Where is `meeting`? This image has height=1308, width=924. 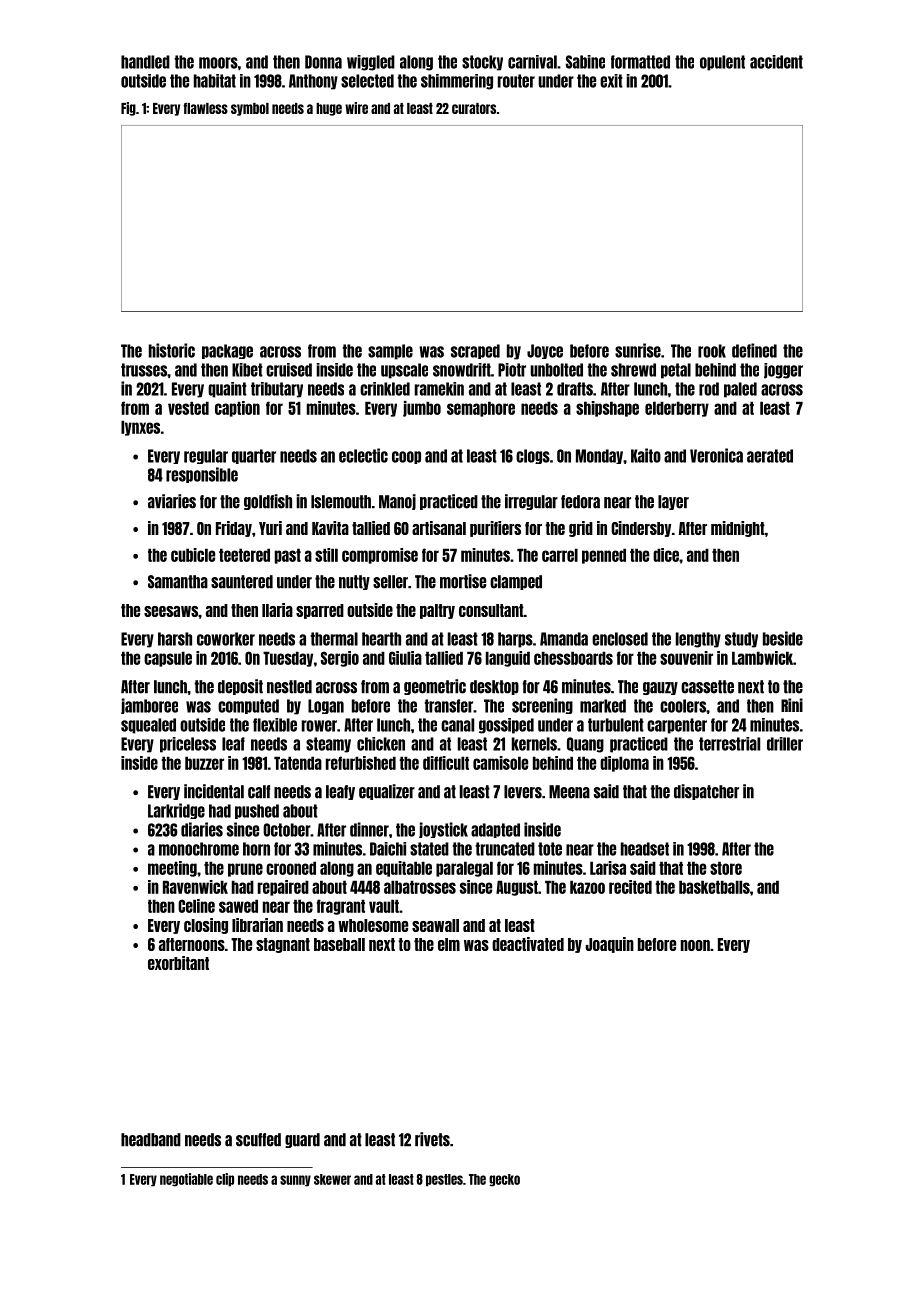
meeting is located at coordinates (172, 869).
